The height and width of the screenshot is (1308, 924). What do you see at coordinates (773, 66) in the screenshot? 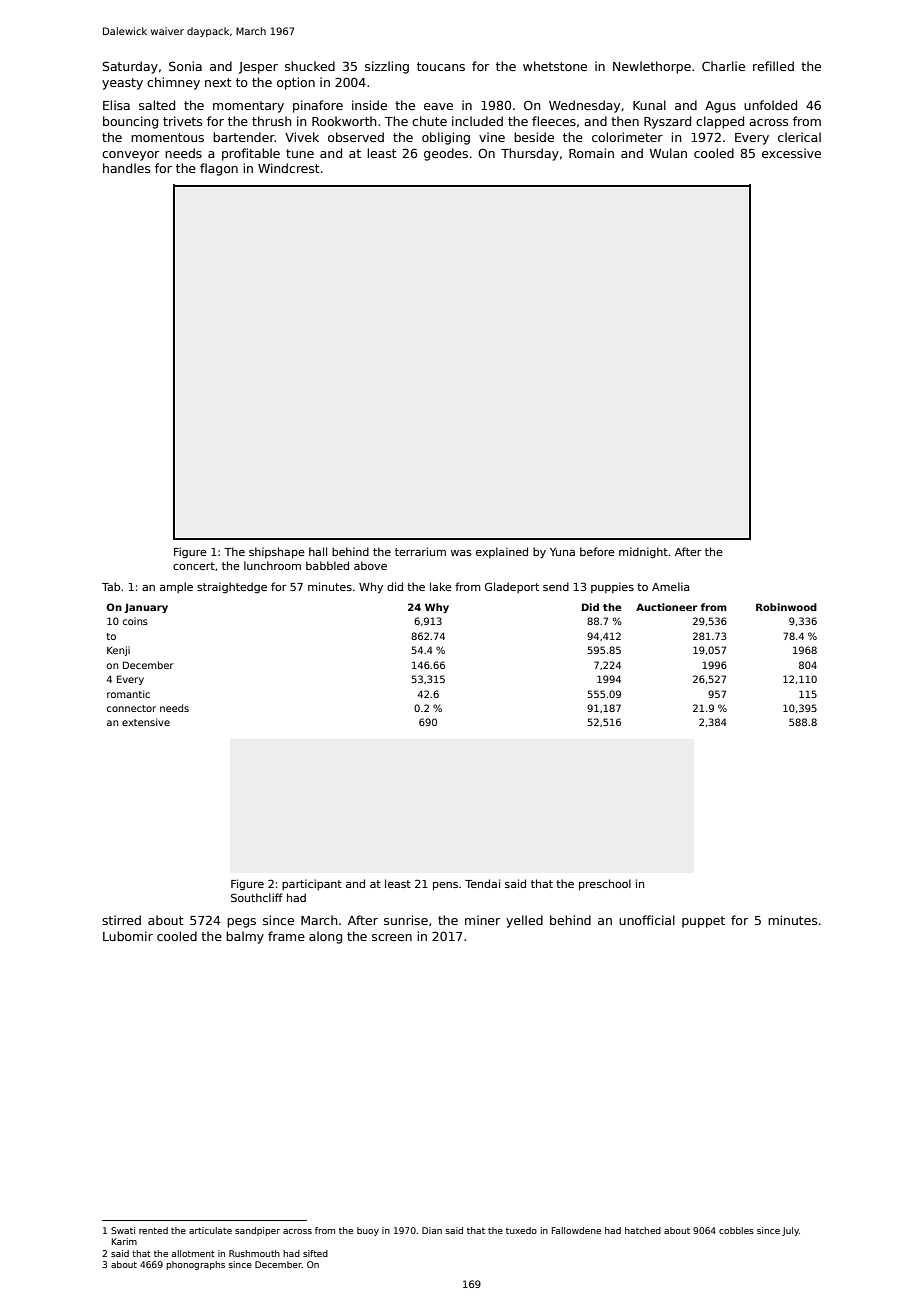
I see `refilled` at bounding box center [773, 66].
